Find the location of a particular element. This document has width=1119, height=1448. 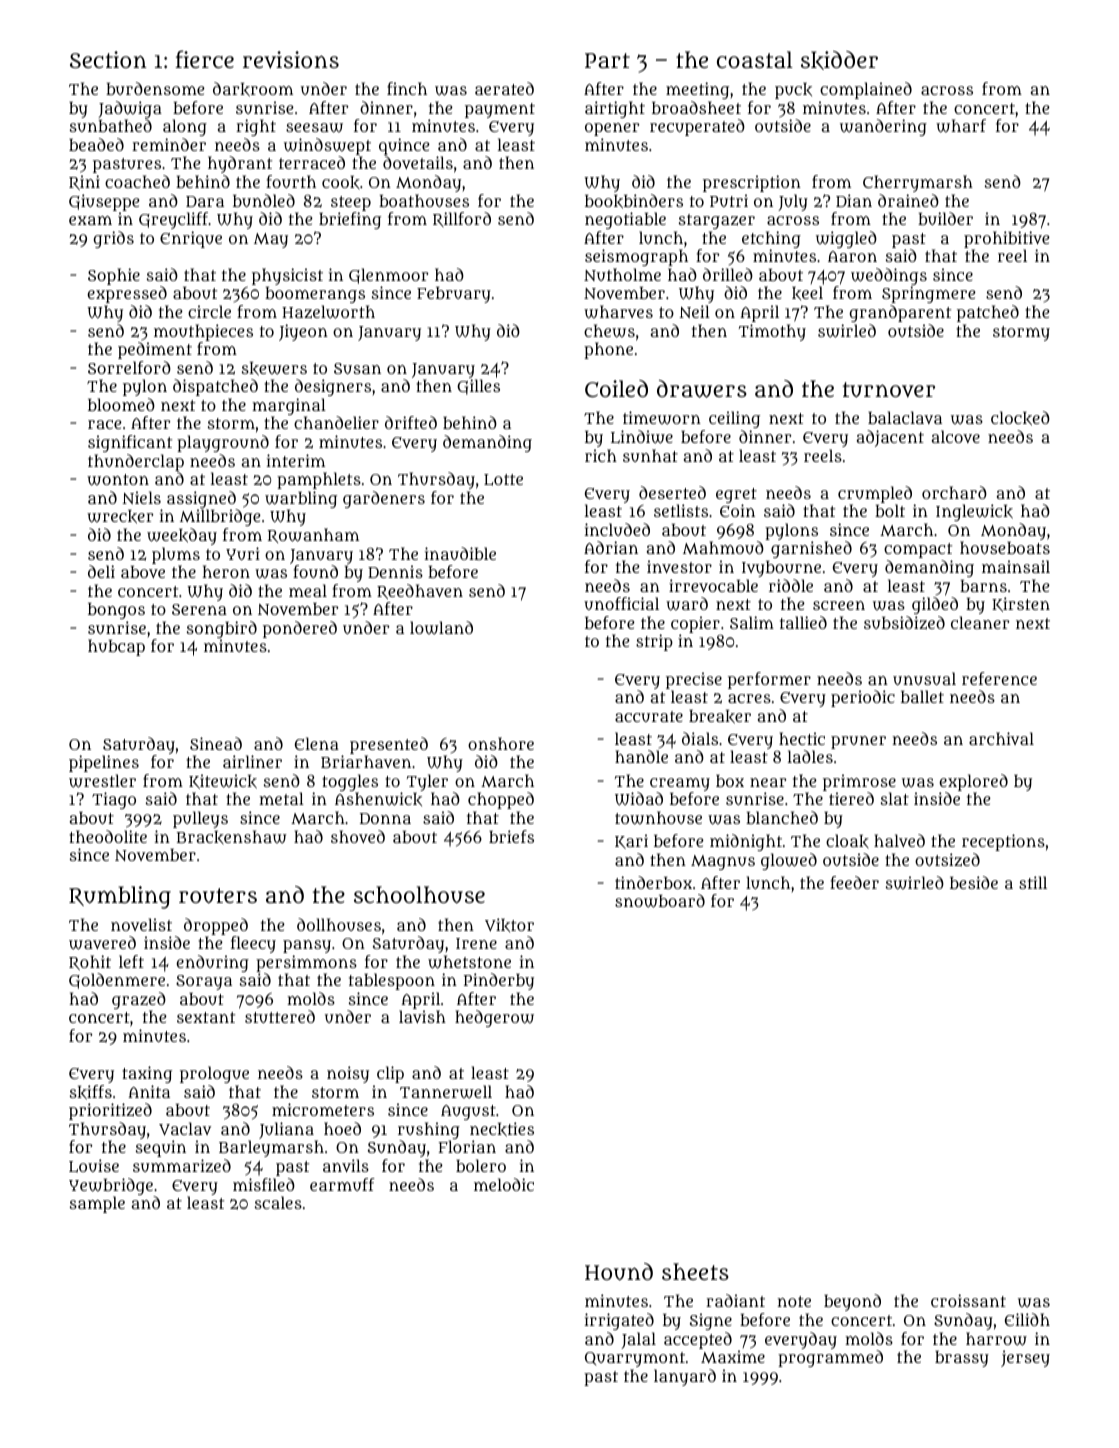

sample is located at coordinates (97, 1204).
